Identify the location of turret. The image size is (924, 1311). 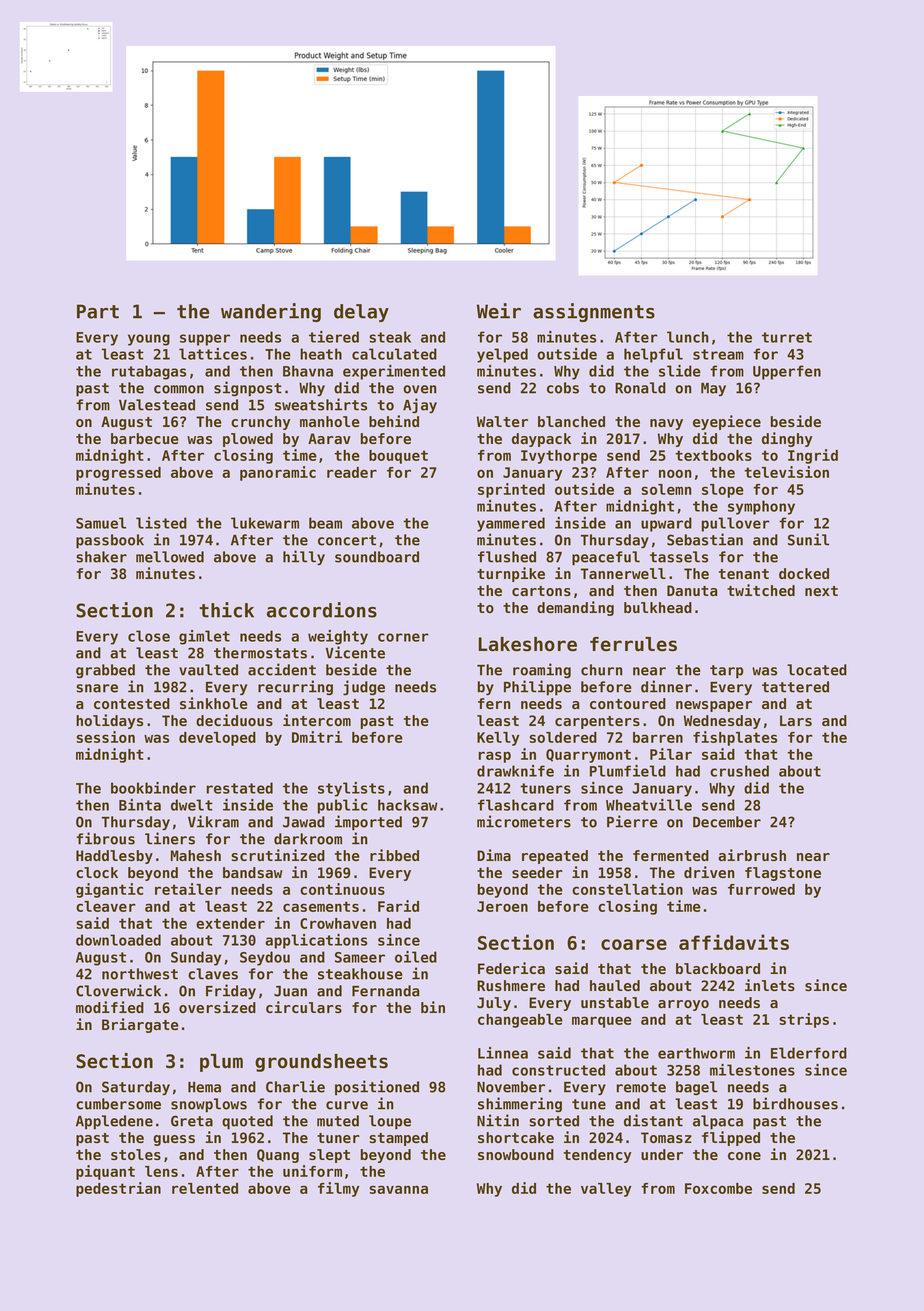
(787, 337).
